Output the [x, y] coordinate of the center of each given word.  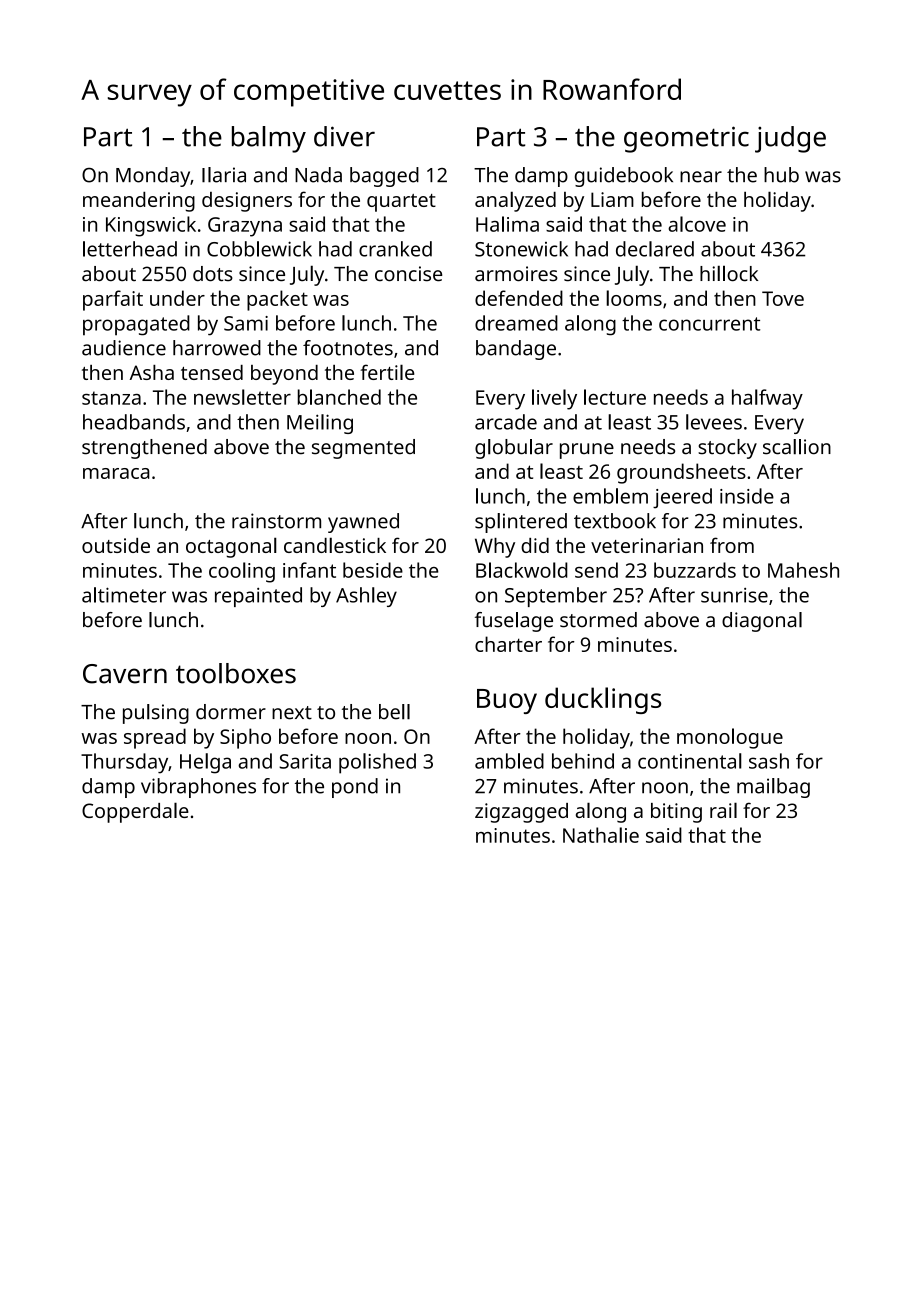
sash [769, 761]
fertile [387, 372]
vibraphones [198, 788]
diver [344, 136]
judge [790, 139]
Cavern [125, 674]
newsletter [242, 397]
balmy [269, 139]
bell [394, 712]
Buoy [507, 701]
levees [714, 422]
